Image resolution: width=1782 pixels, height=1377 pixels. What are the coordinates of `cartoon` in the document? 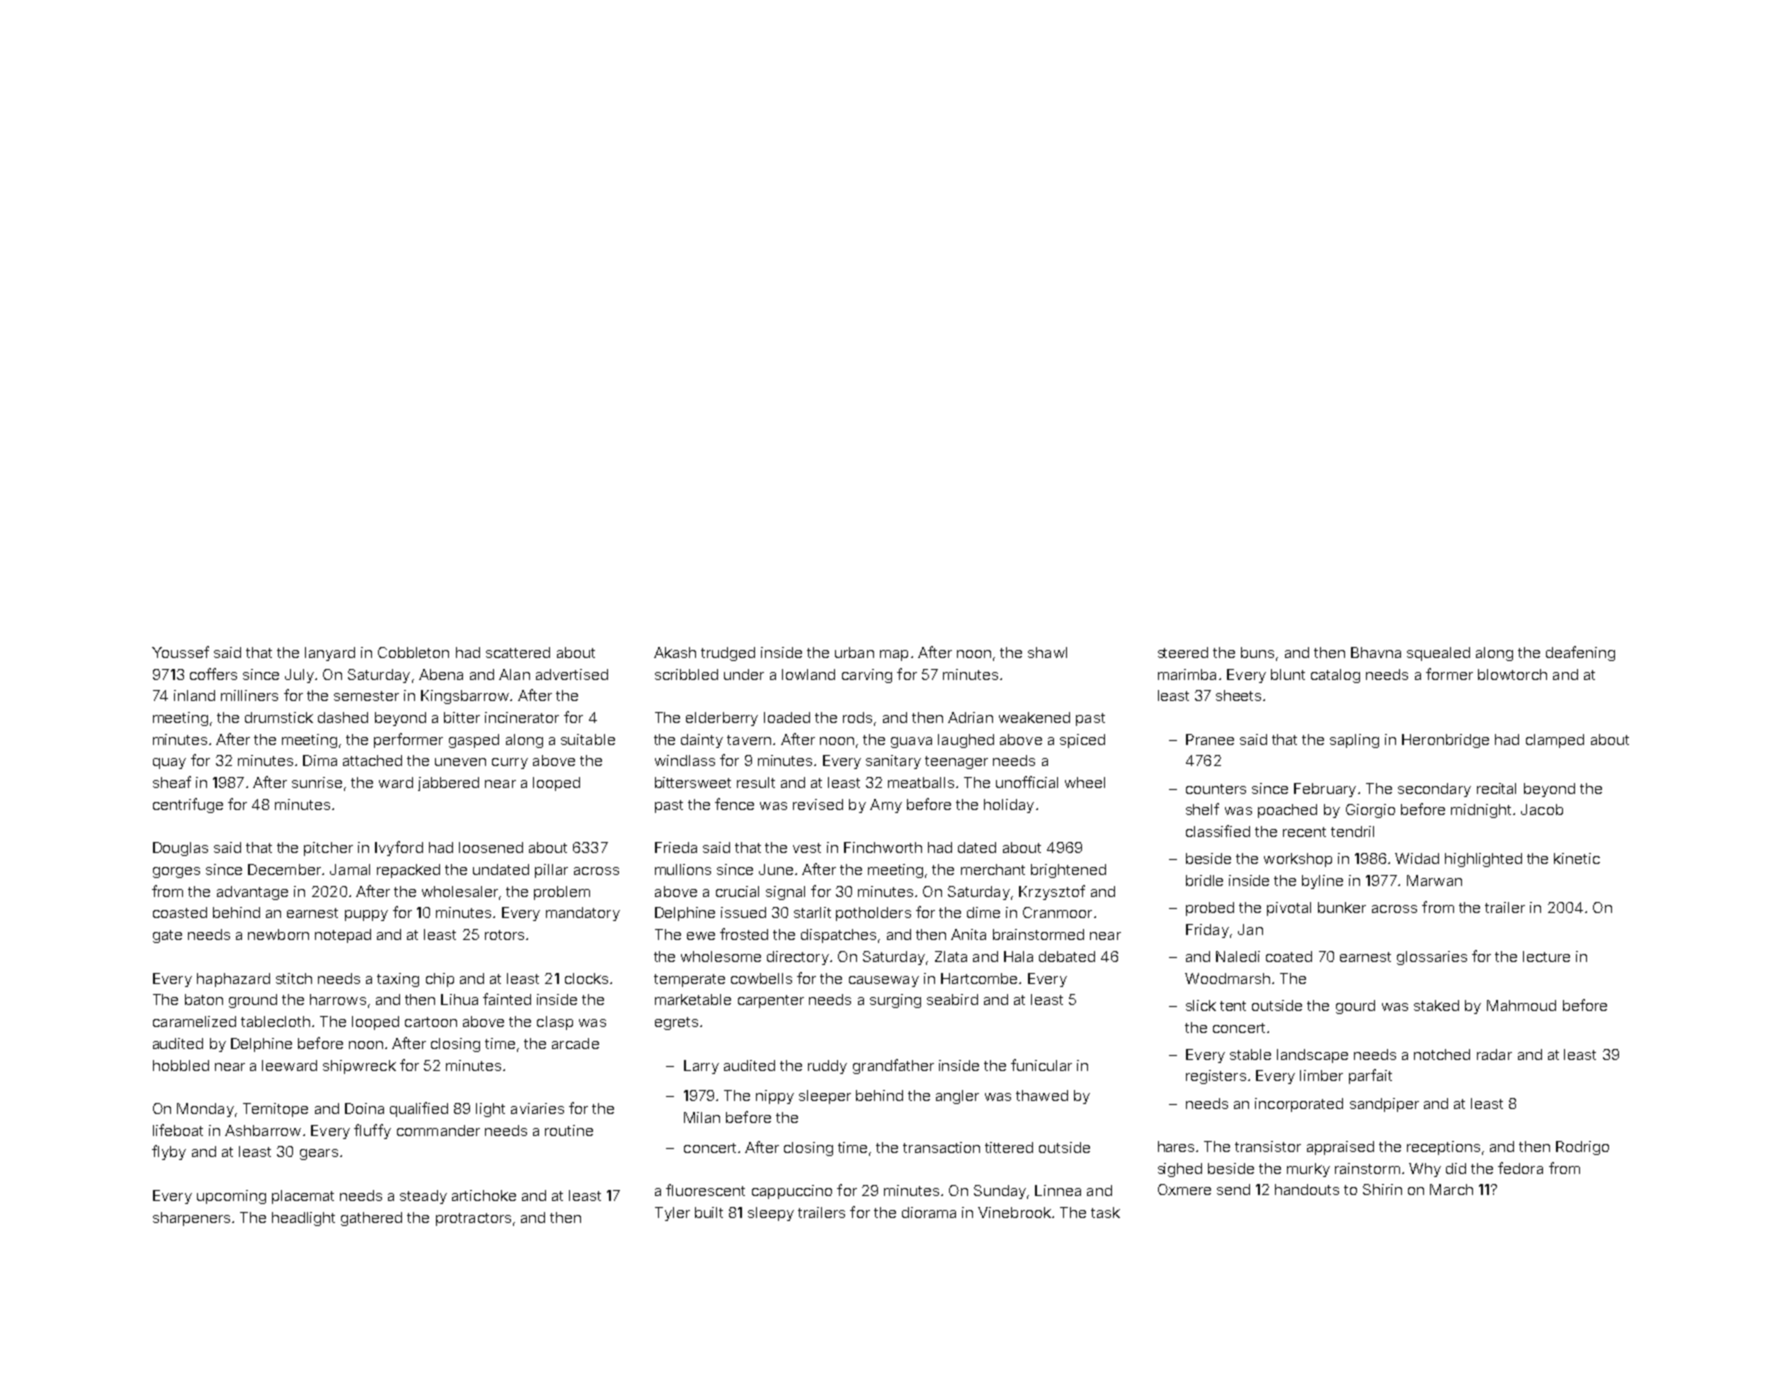 It's located at (431, 1022).
